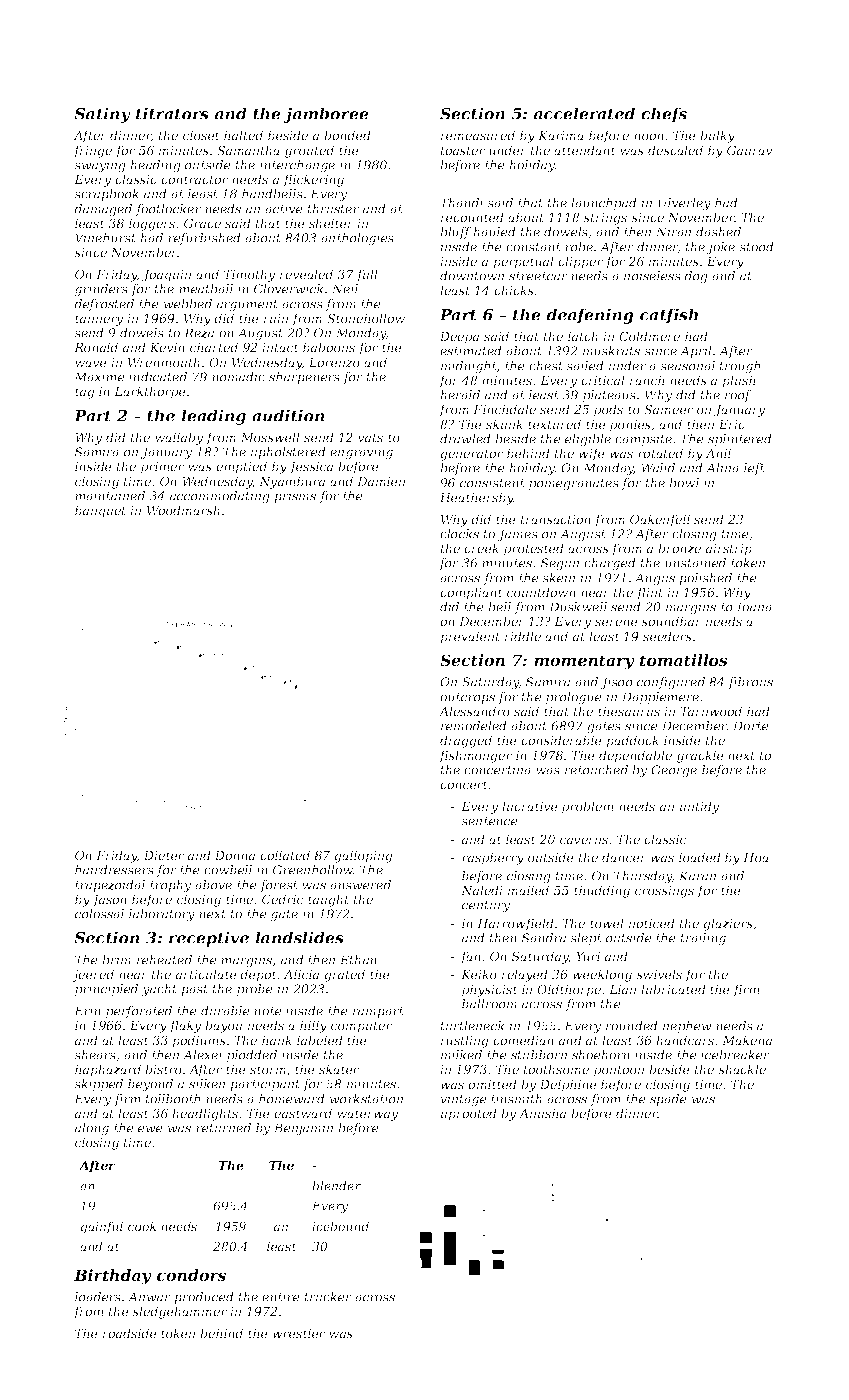  I want to click on weeklong, so click(602, 975).
